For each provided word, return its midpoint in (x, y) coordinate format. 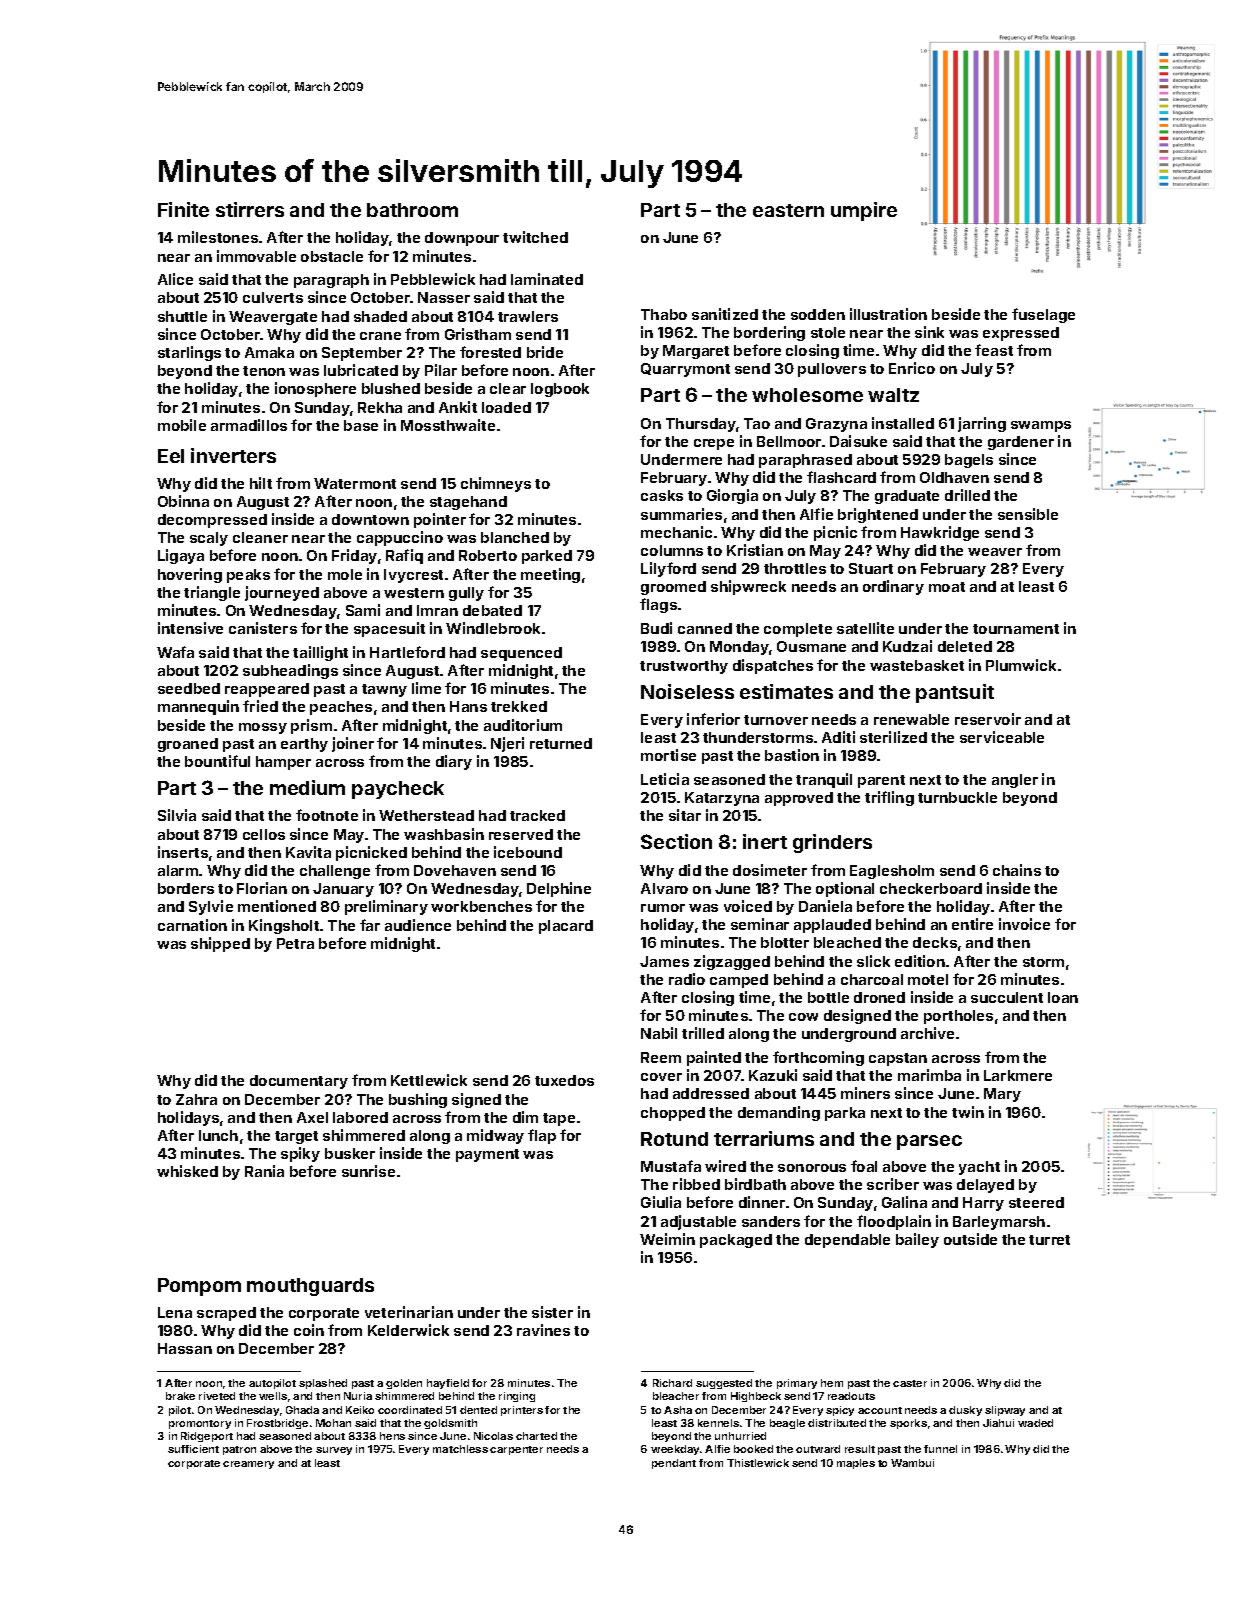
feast (994, 350)
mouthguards (310, 1287)
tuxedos (564, 1080)
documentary (299, 1082)
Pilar (441, 370)
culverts (273, 297)
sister (552, 1312)
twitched (535, 237)
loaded (506, 407)
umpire (864, 211)
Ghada (302, 1410)
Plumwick (1021, 665)
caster (910, 1383)
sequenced (521, 654)
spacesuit (389, 629)
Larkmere (1018, 1075)
